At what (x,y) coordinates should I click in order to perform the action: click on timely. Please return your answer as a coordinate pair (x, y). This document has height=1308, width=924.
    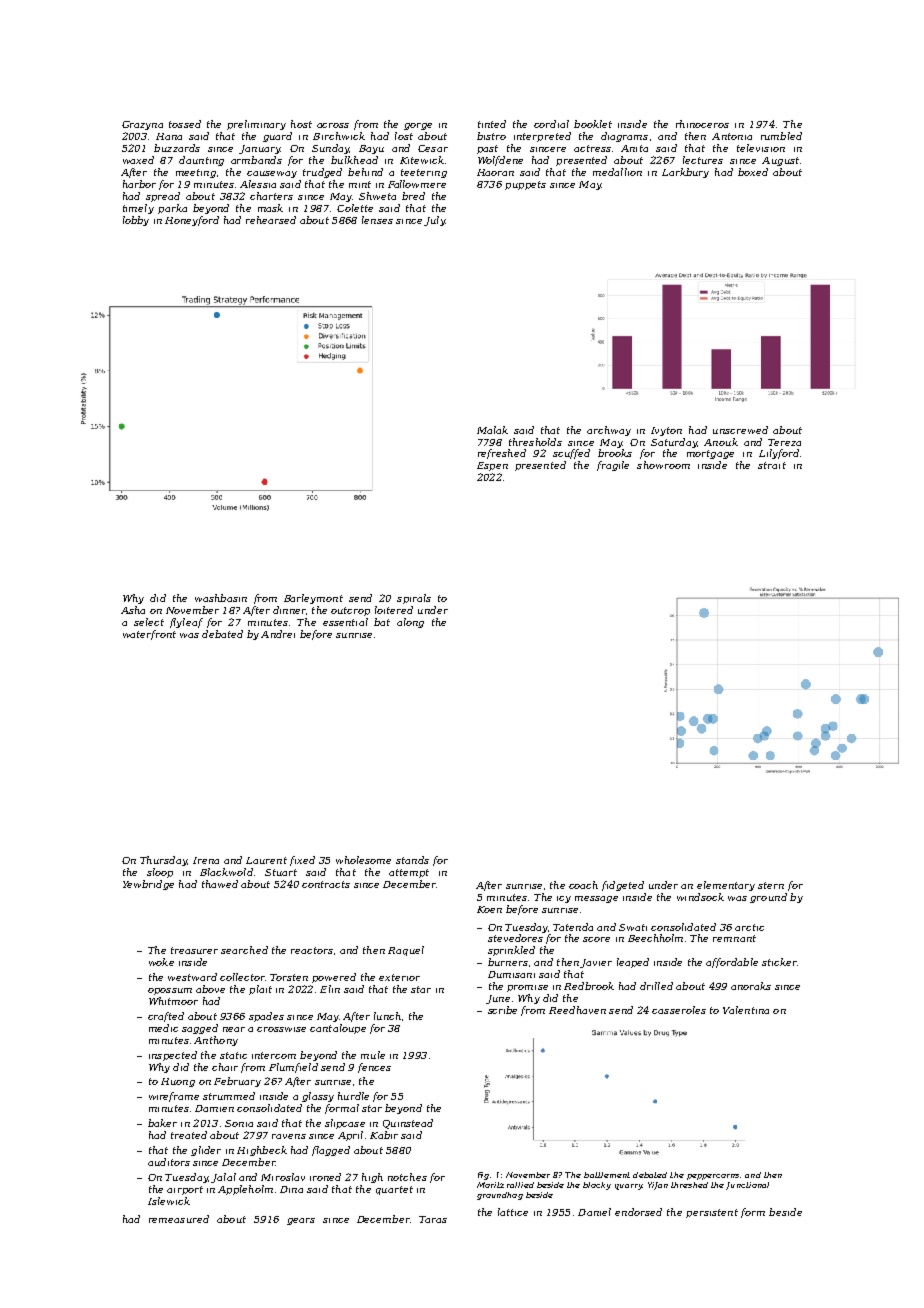
    Looking at the image, I should click on (138, 209).
